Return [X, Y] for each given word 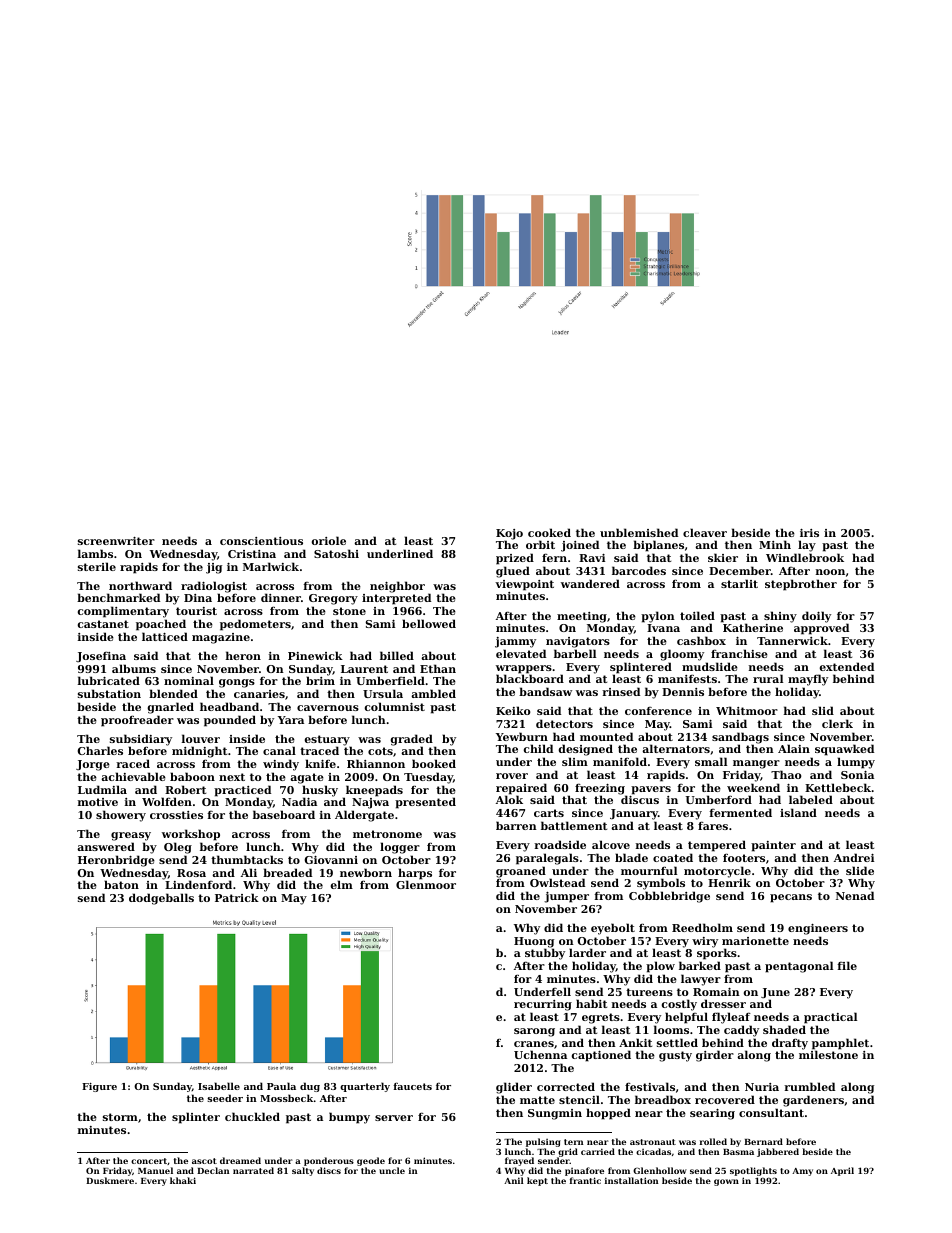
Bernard [763, 1141]
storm [120, 1117]
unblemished [639, 532]
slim [575, 761]
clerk [837, 723]
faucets [412, 1086]
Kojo [509, 535]
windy [281, 765]
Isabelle [219, 1086]
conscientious [261, 541]
